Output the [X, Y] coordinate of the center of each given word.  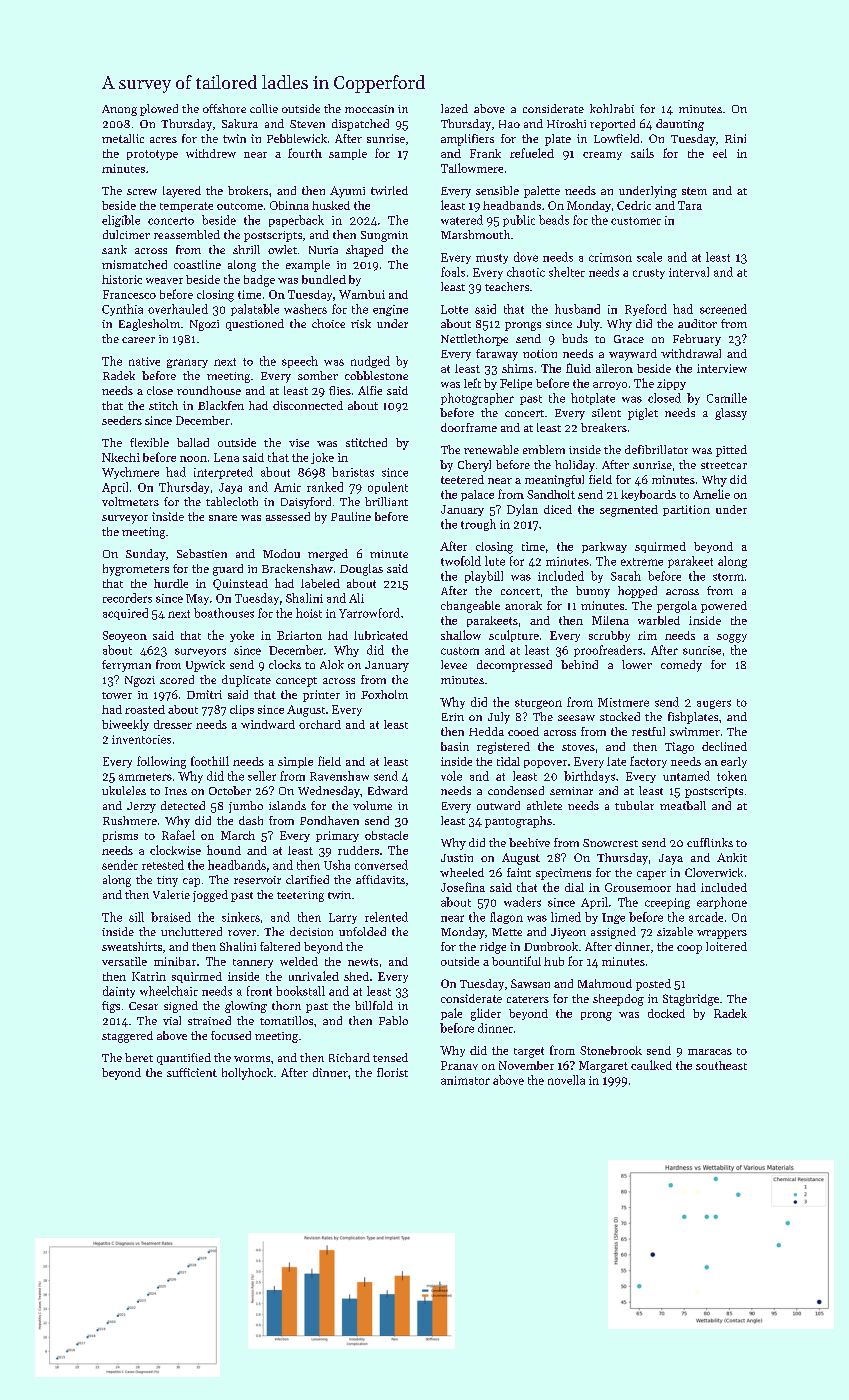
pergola [677, 607]
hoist [309, 613]
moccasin [369, 109]
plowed [159, 110]
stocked [620, 716]
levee [454, 664]
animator [465, 1080]
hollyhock [247, 1074]
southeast [721, 1065]
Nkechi [121, 457]
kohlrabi [612, 108]
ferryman [126, 666]
